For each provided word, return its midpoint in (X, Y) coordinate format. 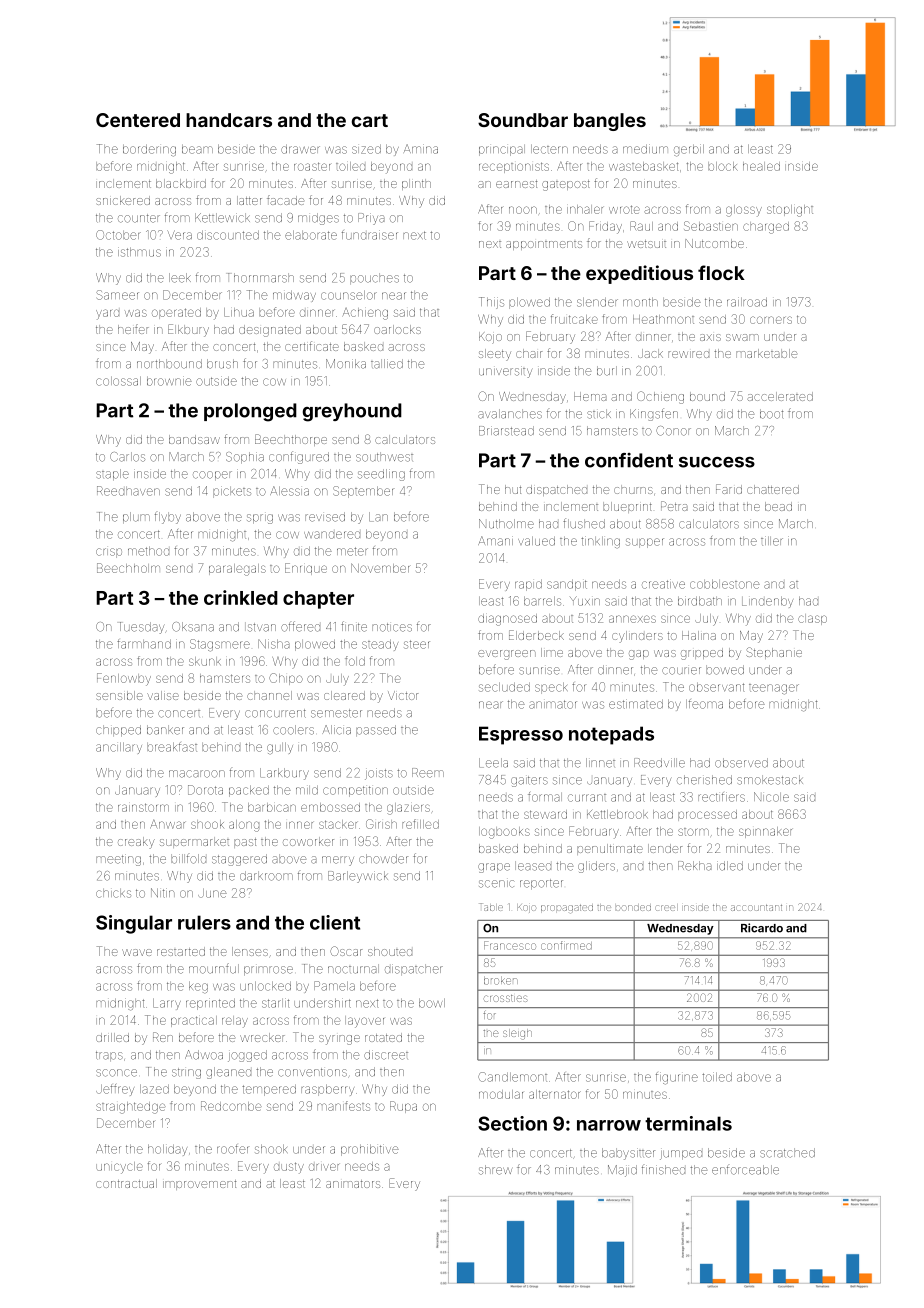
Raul (641, 226)
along (244, 826)
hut (513, 489)
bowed (725, 670)
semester (336, 713)
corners (771, 320)
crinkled (241, 597)
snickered (123, 200)
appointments (544, 245)
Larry (167, 1004)
